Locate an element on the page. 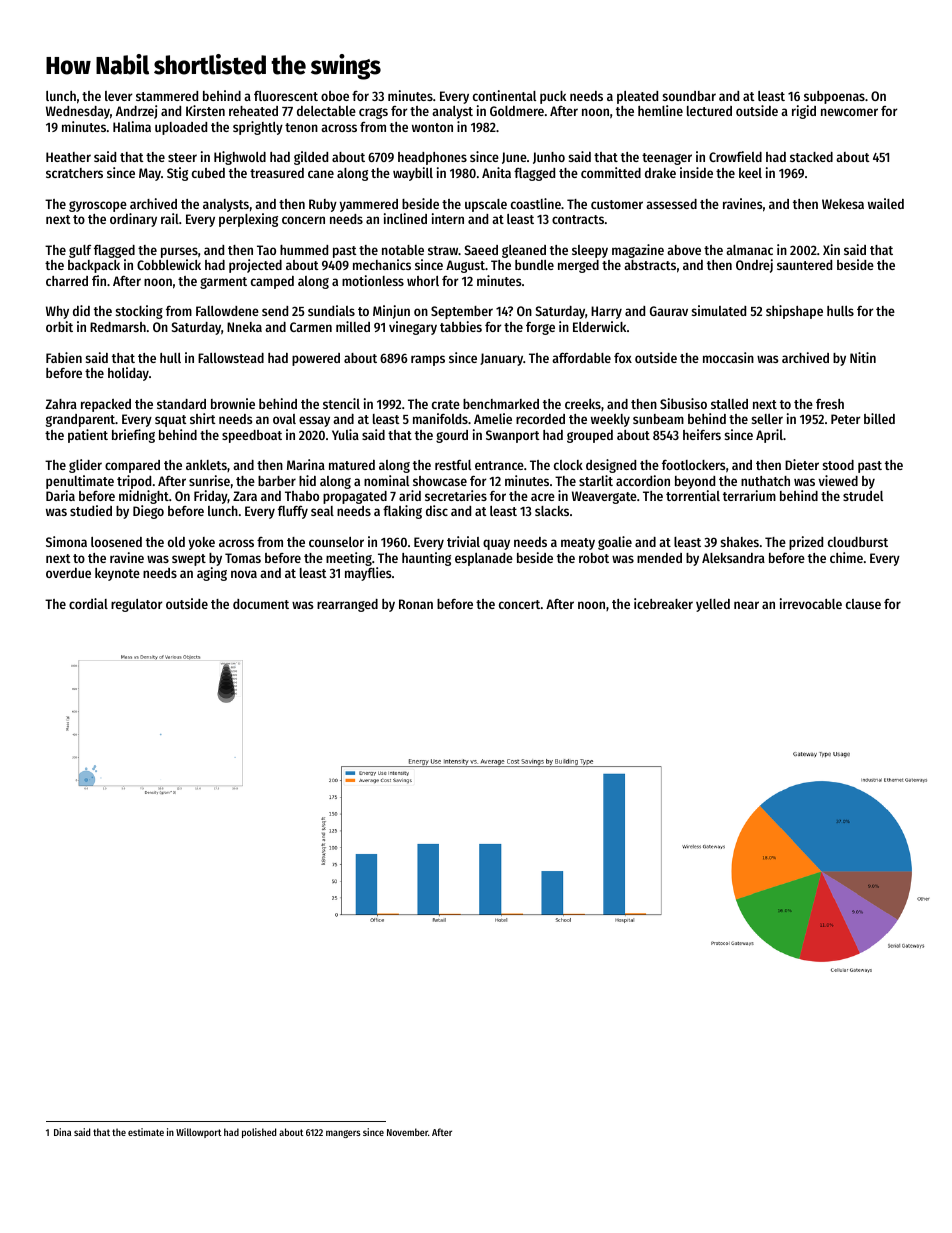 This page has width=952, height=1233. repacked is located at coordinates (106, 405).
